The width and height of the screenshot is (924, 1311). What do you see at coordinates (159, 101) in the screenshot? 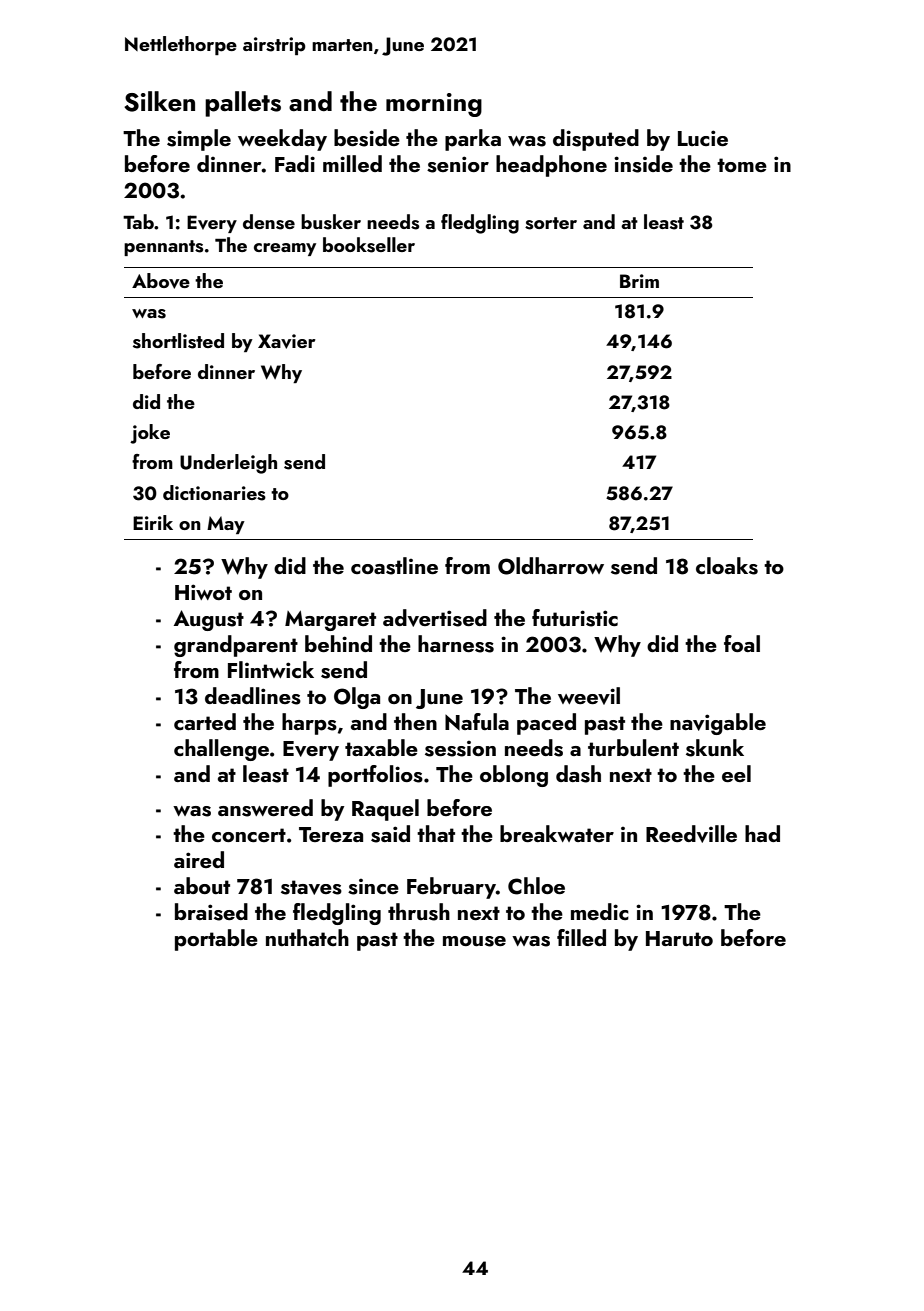
I see `Silken` at bounding box center [159, 101].
